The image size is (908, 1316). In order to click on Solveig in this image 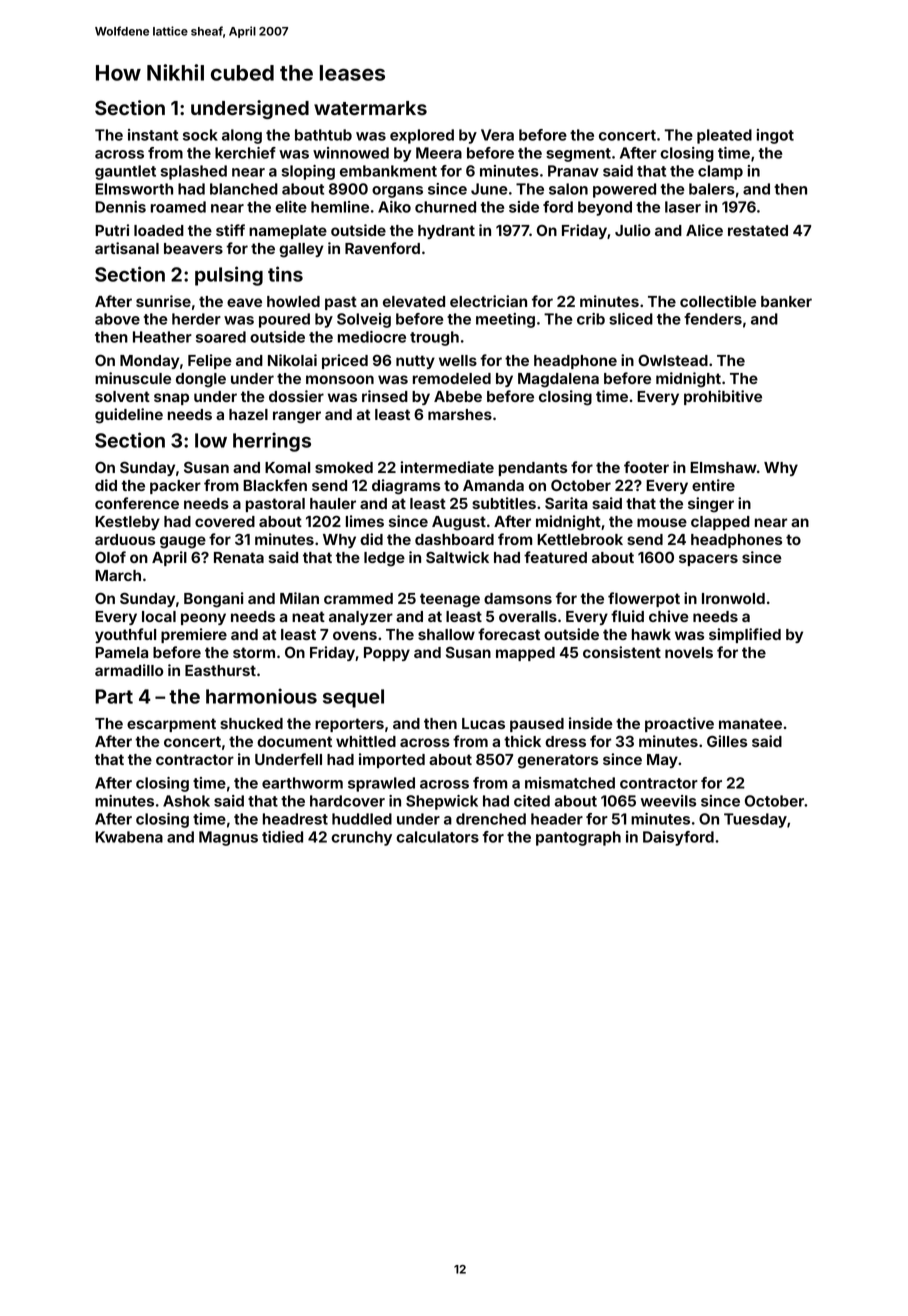, I will do `click(364, 320)`.
